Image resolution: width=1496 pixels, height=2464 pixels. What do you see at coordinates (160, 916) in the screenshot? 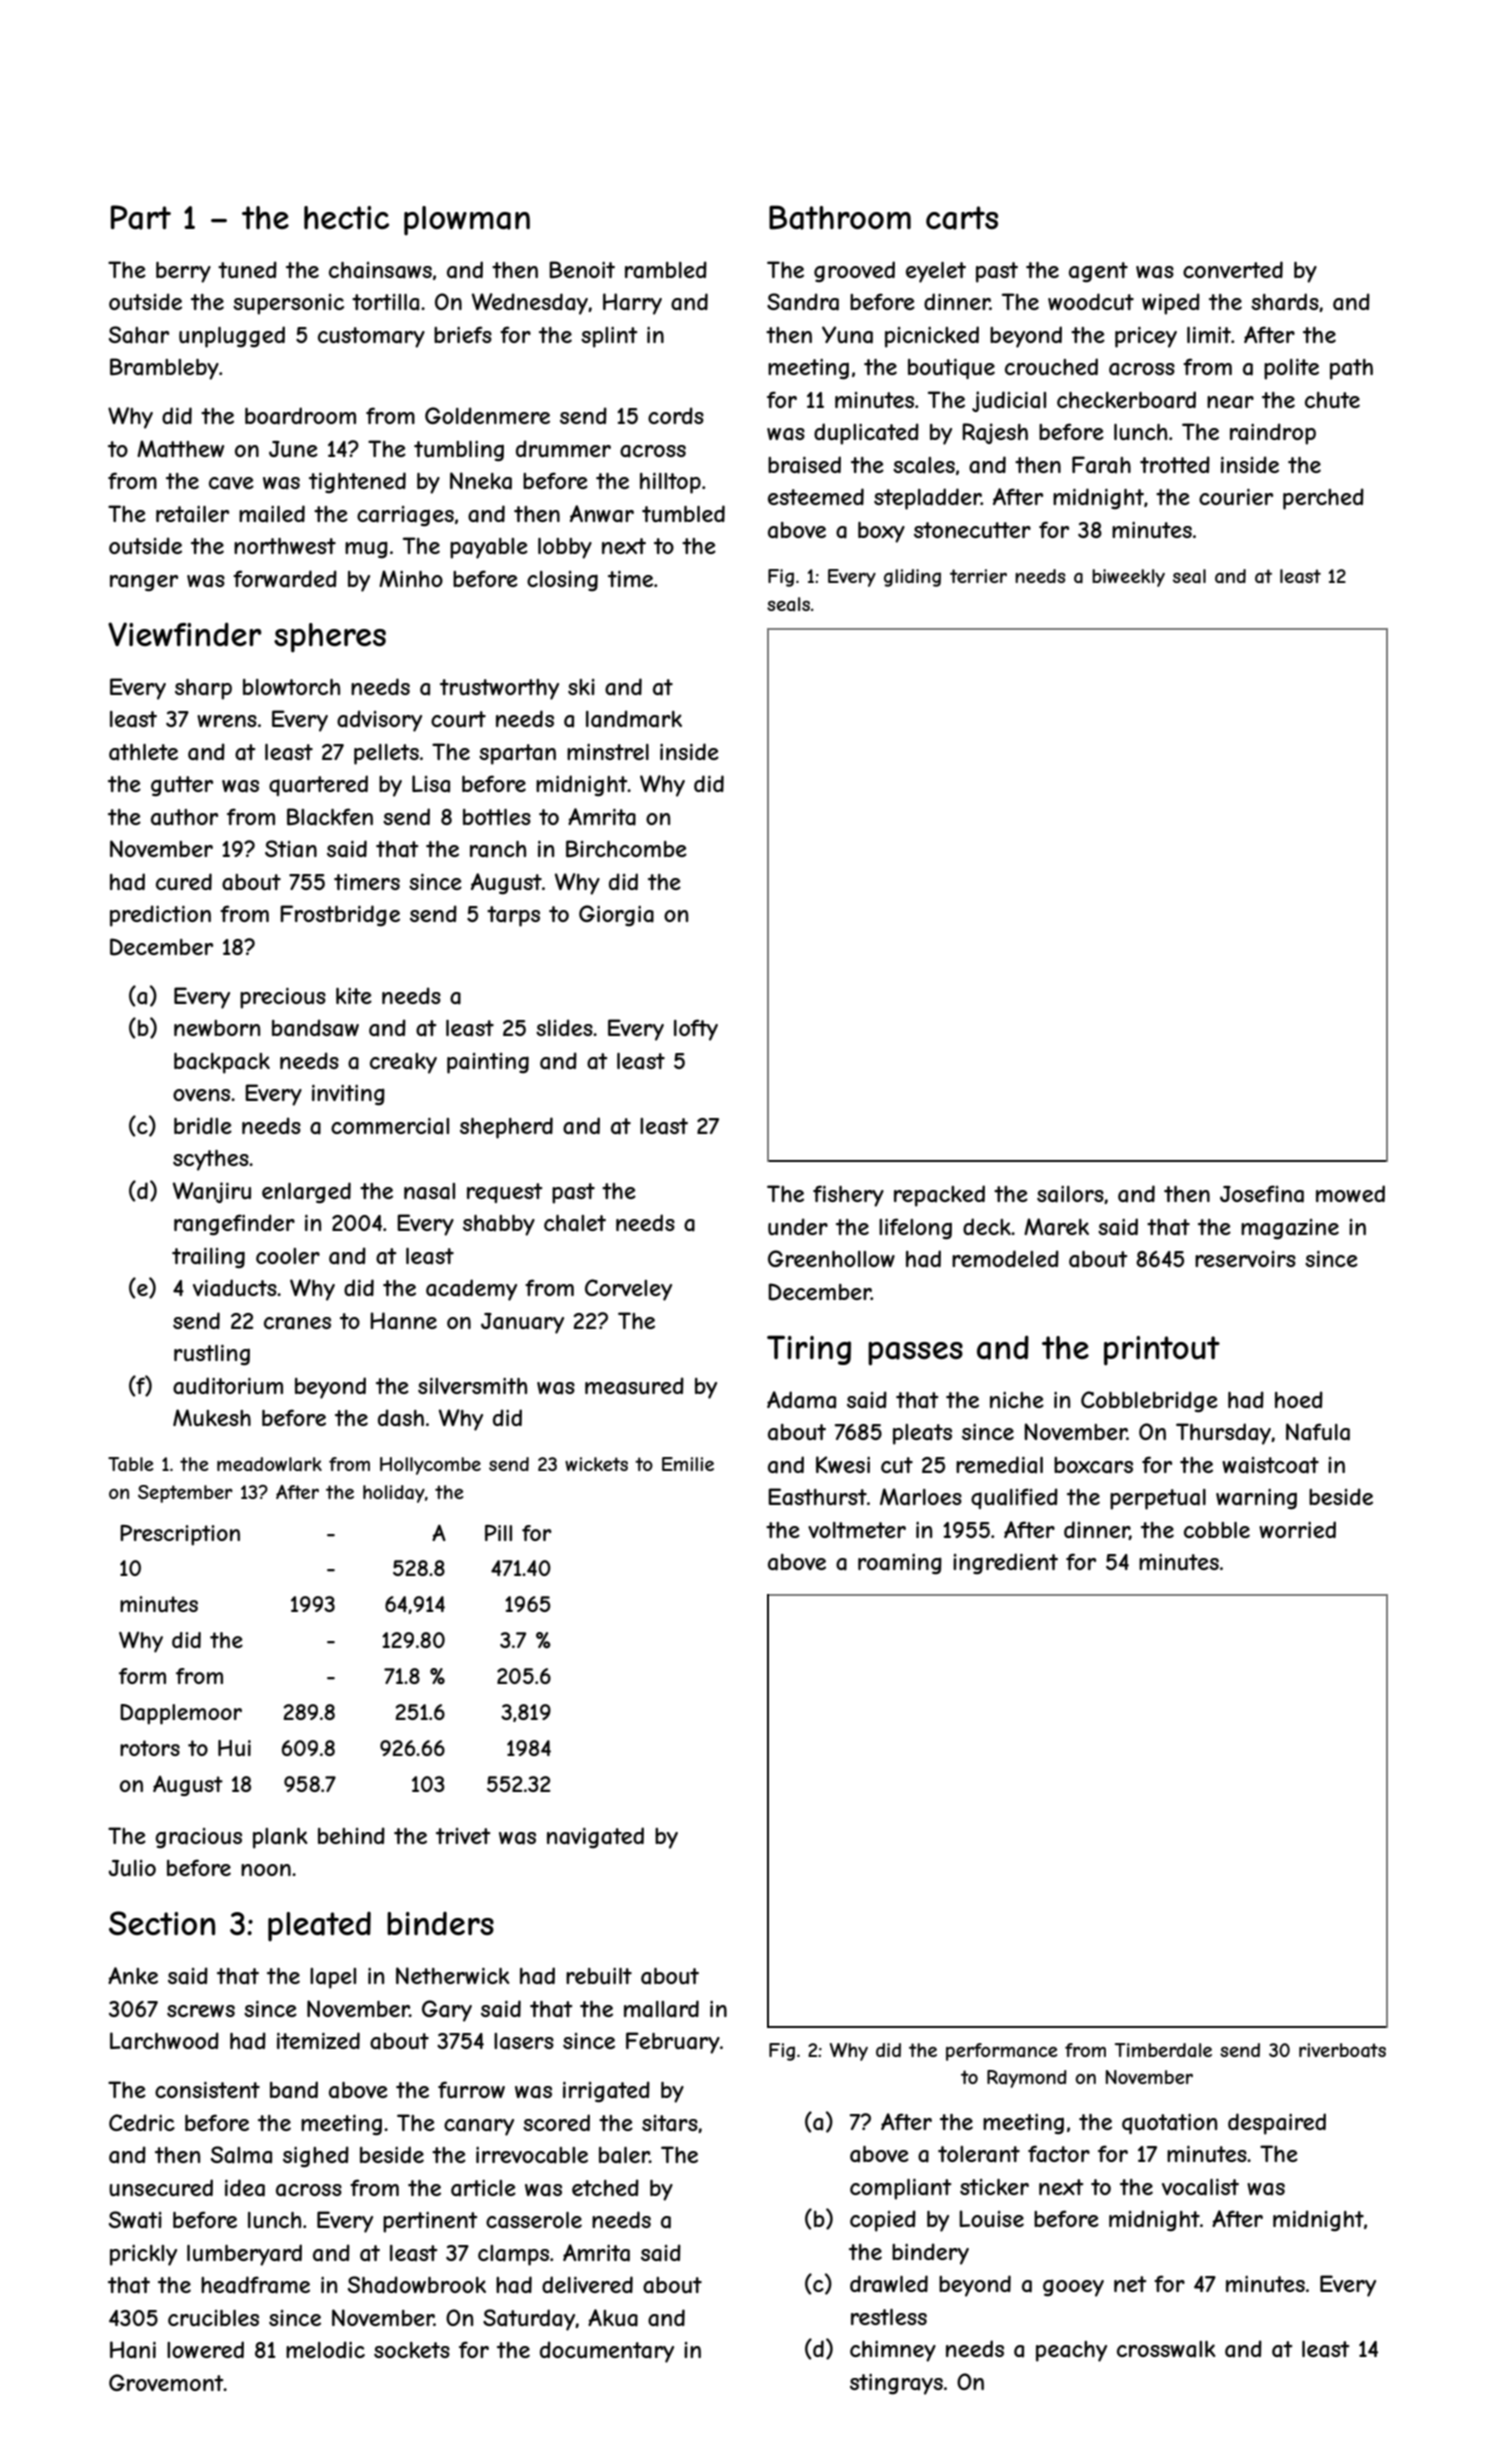
I see `prediction` at bounding box center [160, 916].
